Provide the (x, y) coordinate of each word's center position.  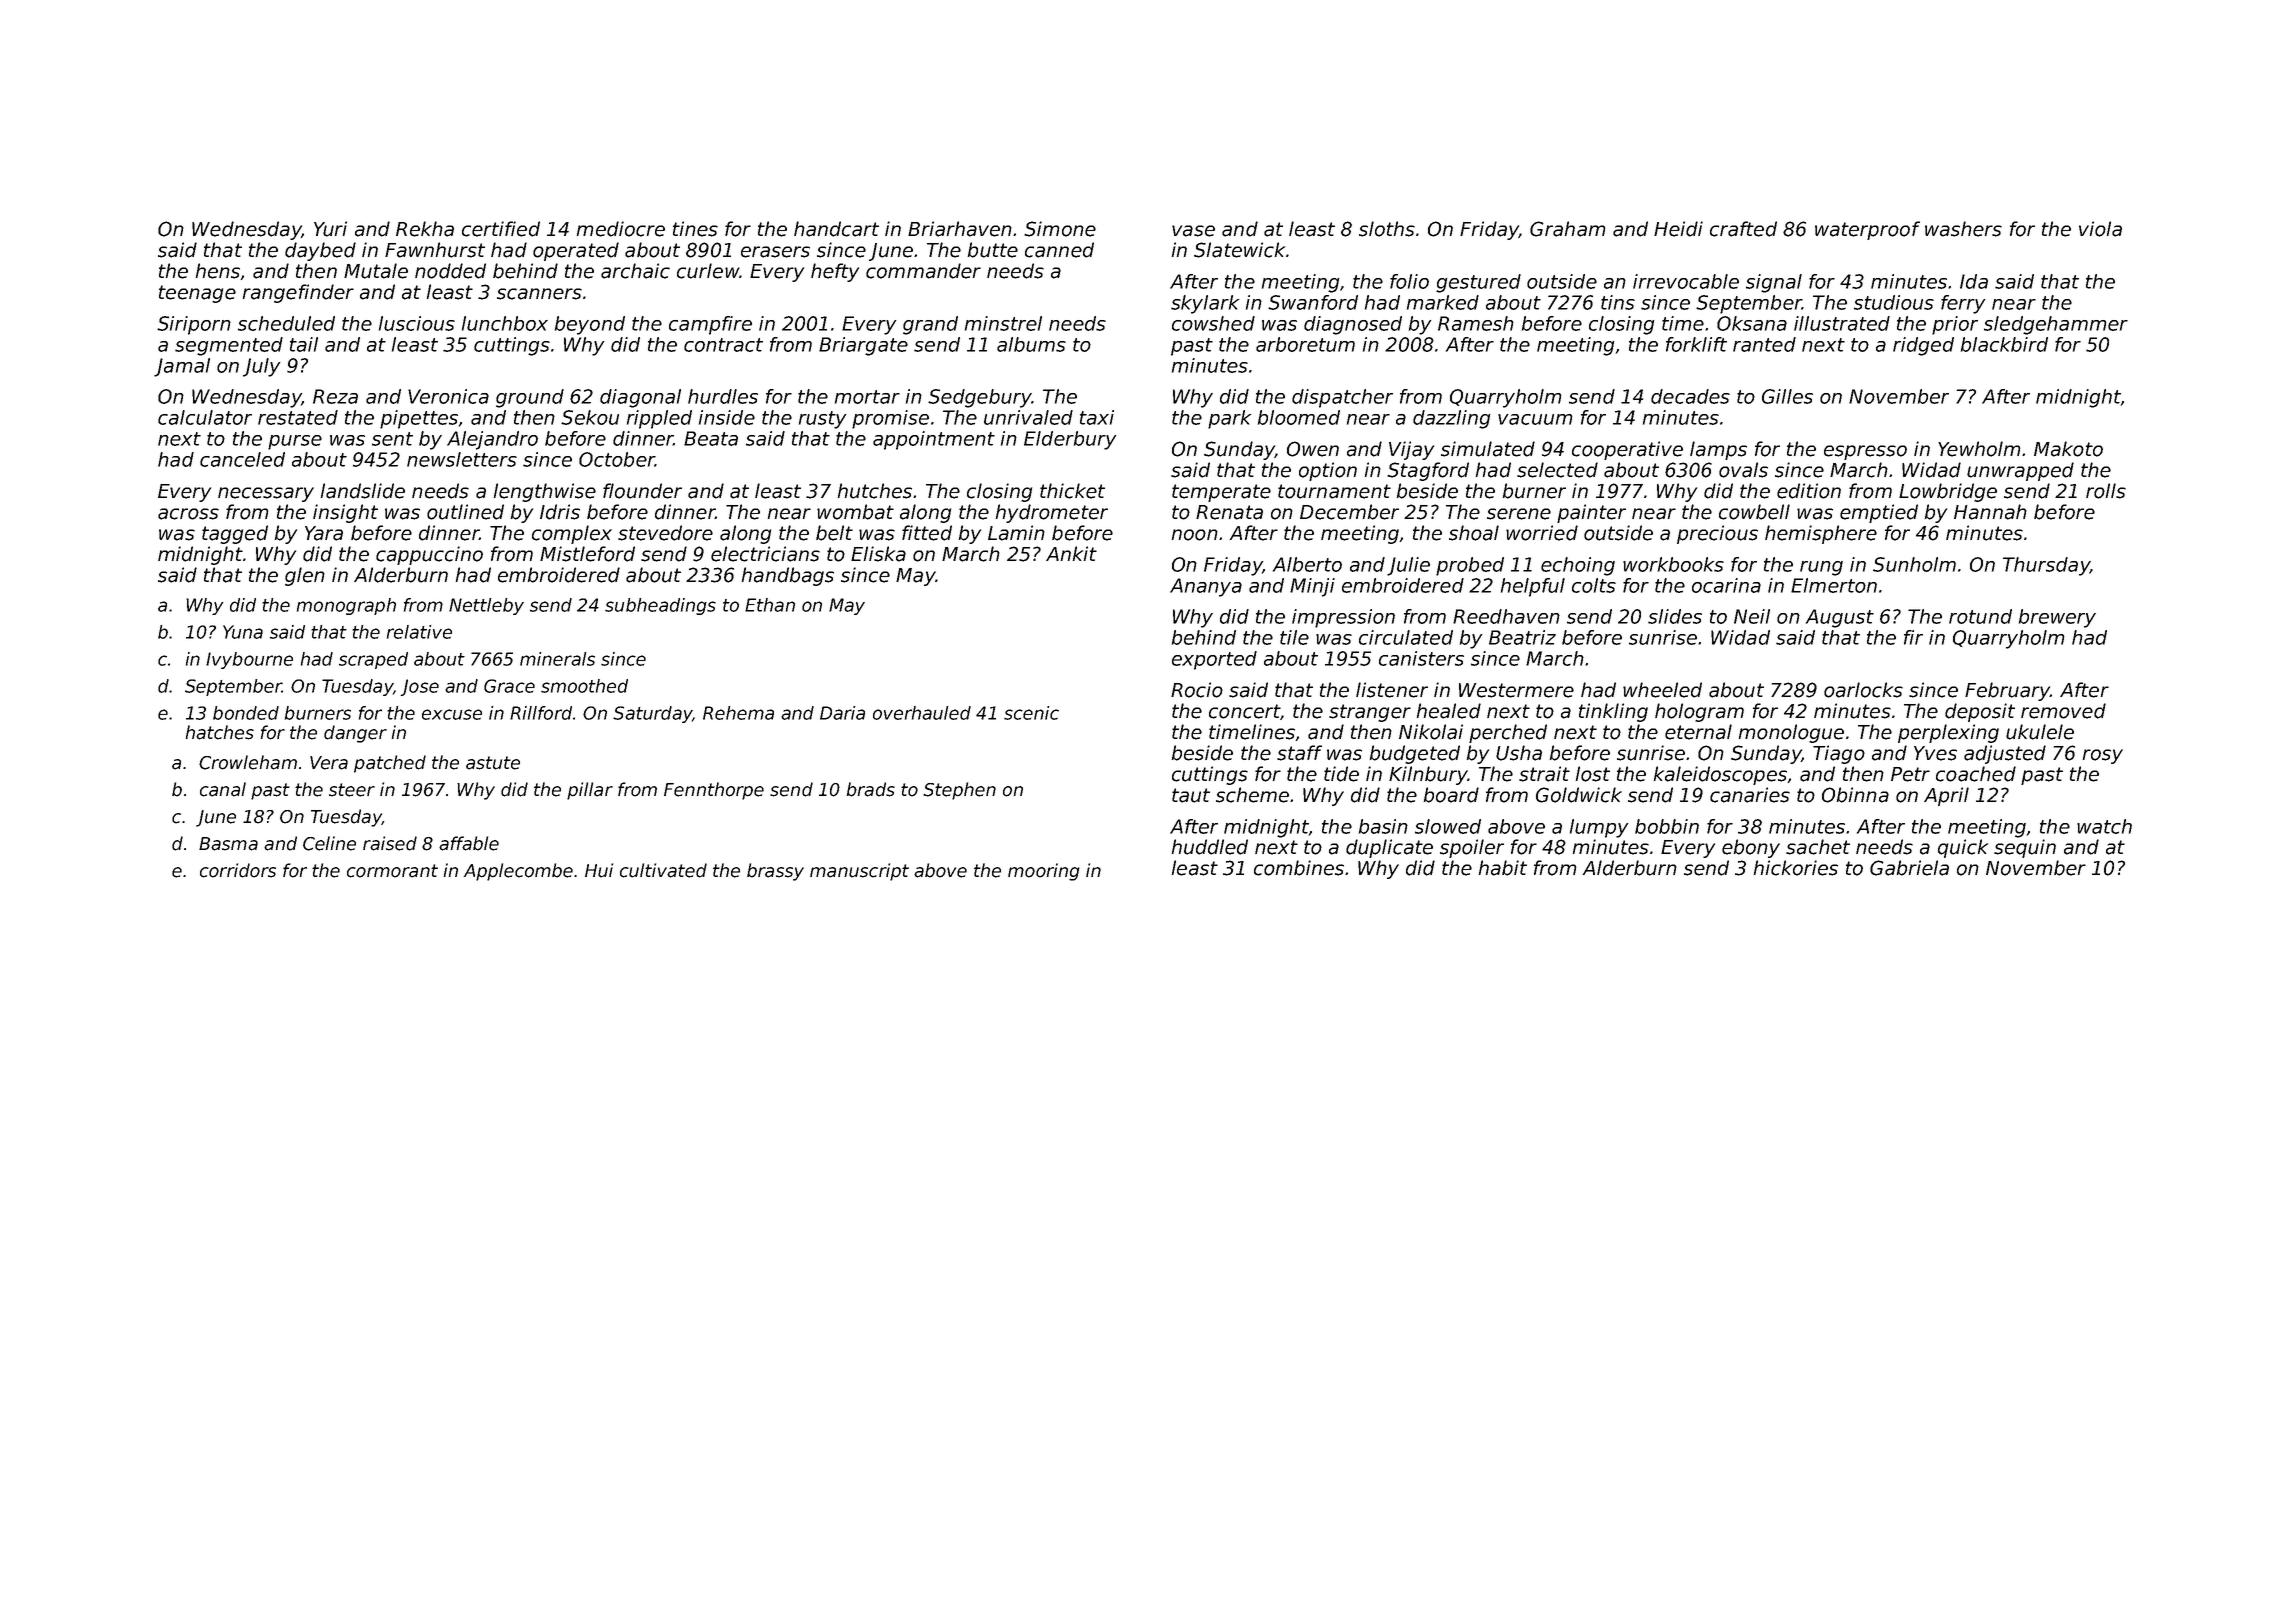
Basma (228, 844)
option (1328, 471)
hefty (835, 272)
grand (930, 325)
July (261, 367)
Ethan (770, 605)
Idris (560, 512)
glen (305, 576)
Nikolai (1431, 732)
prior (1955, 325)
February (2007, 691)
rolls (2106, 491)
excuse (452, 714)
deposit (1980, 712)
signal (1774, 283)
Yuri (330, 229)
